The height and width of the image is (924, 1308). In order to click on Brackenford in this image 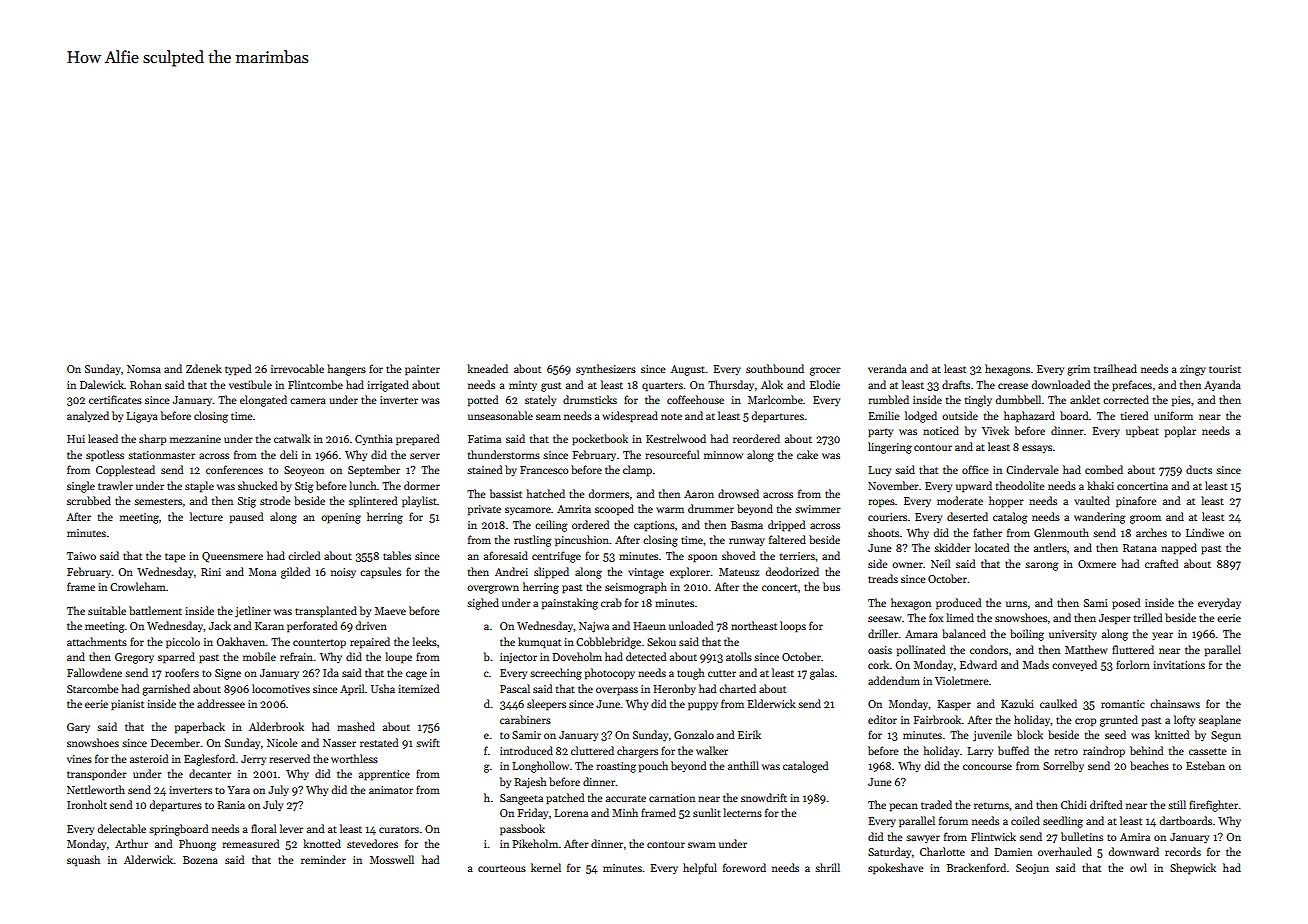, I will do `click(976, 867)`.
